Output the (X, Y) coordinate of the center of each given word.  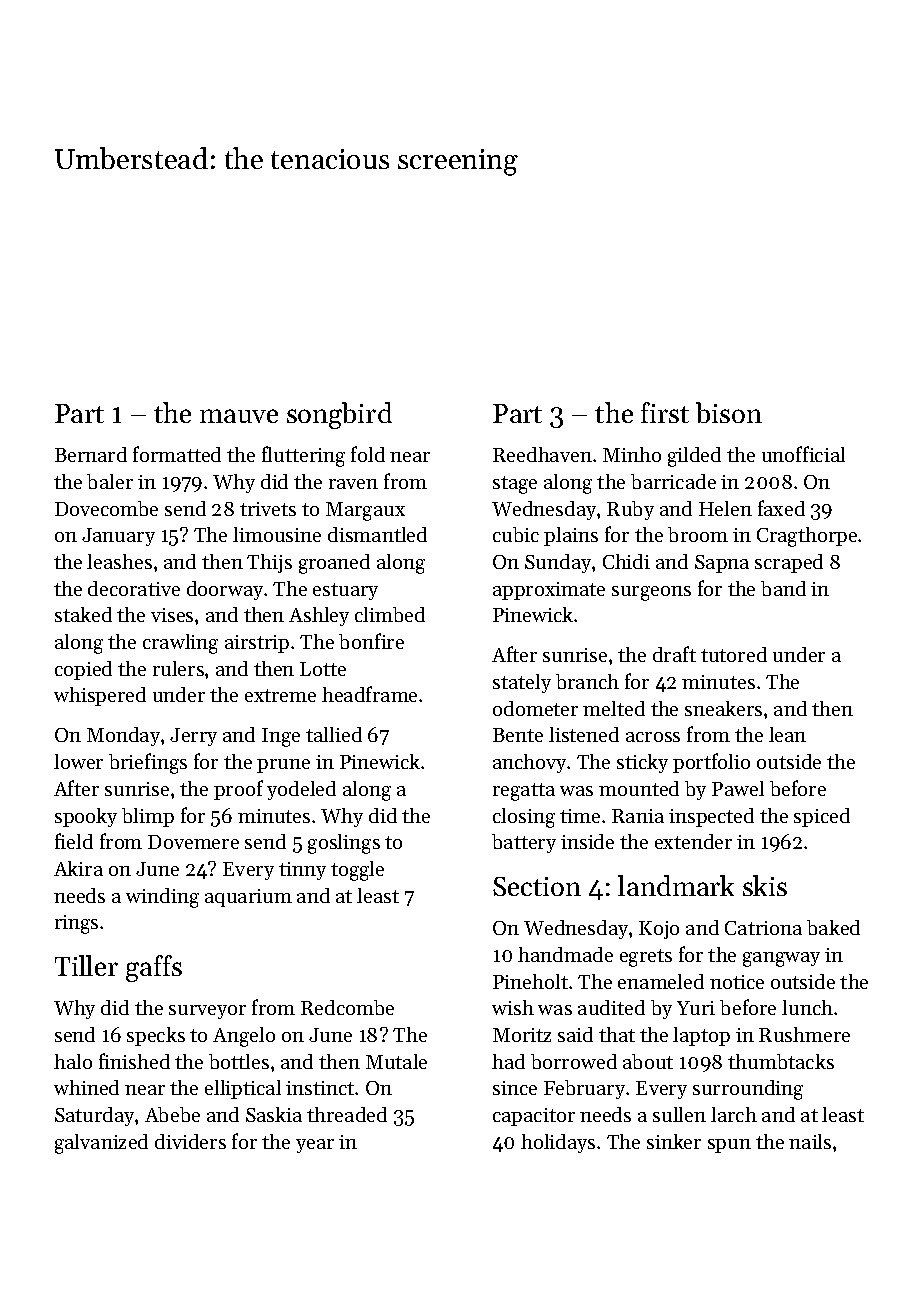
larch (734, 1114)
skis (765, 885)
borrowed (574, 1061)
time (580, 816)
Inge (281, 737)
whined (86, 1087)
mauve (239, 416)
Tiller (86, 965)
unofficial (803, 454)
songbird (339, 415)
